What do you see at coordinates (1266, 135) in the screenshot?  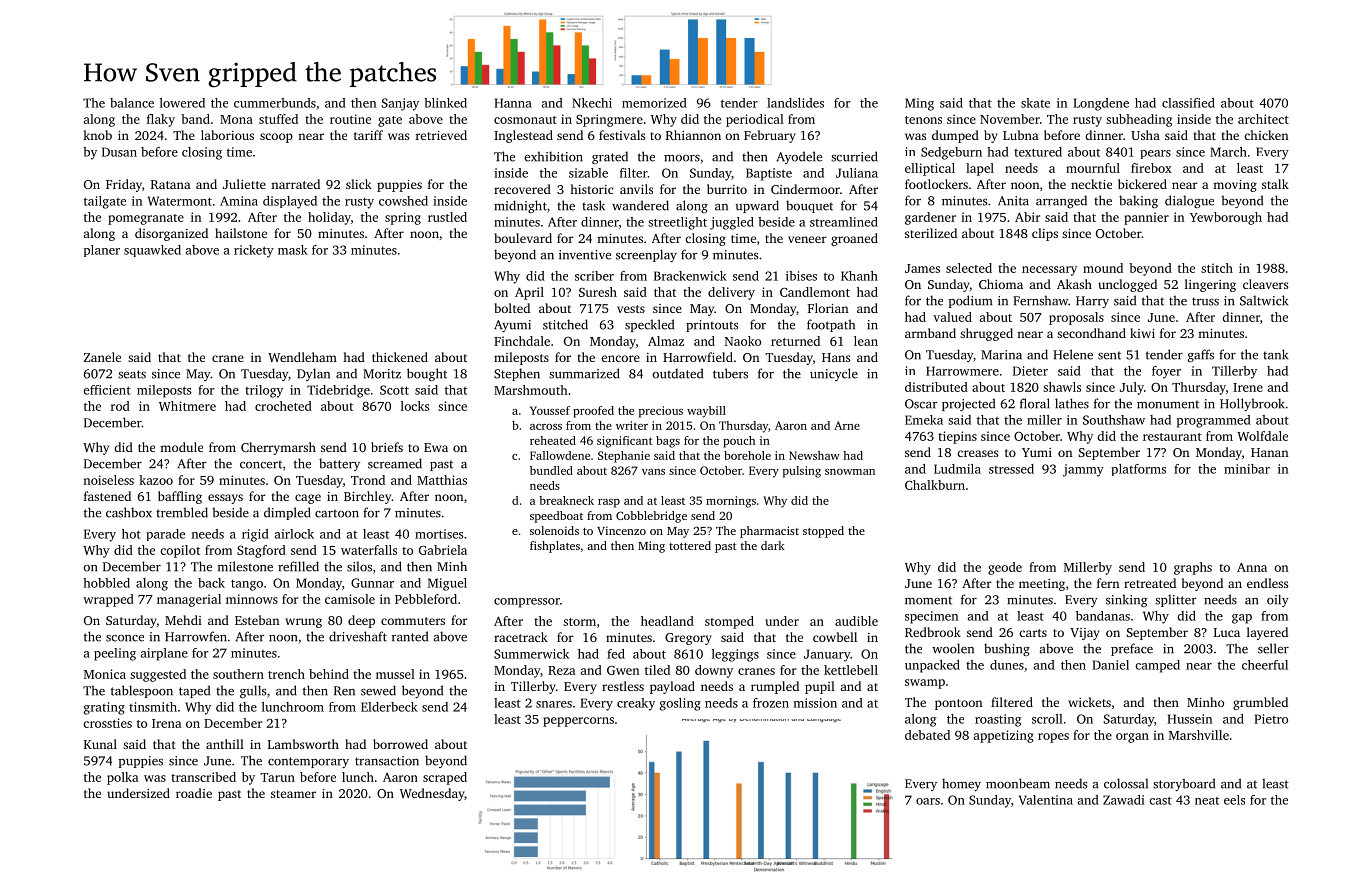 I see `chicken` at bounding box center [1266, 135].
